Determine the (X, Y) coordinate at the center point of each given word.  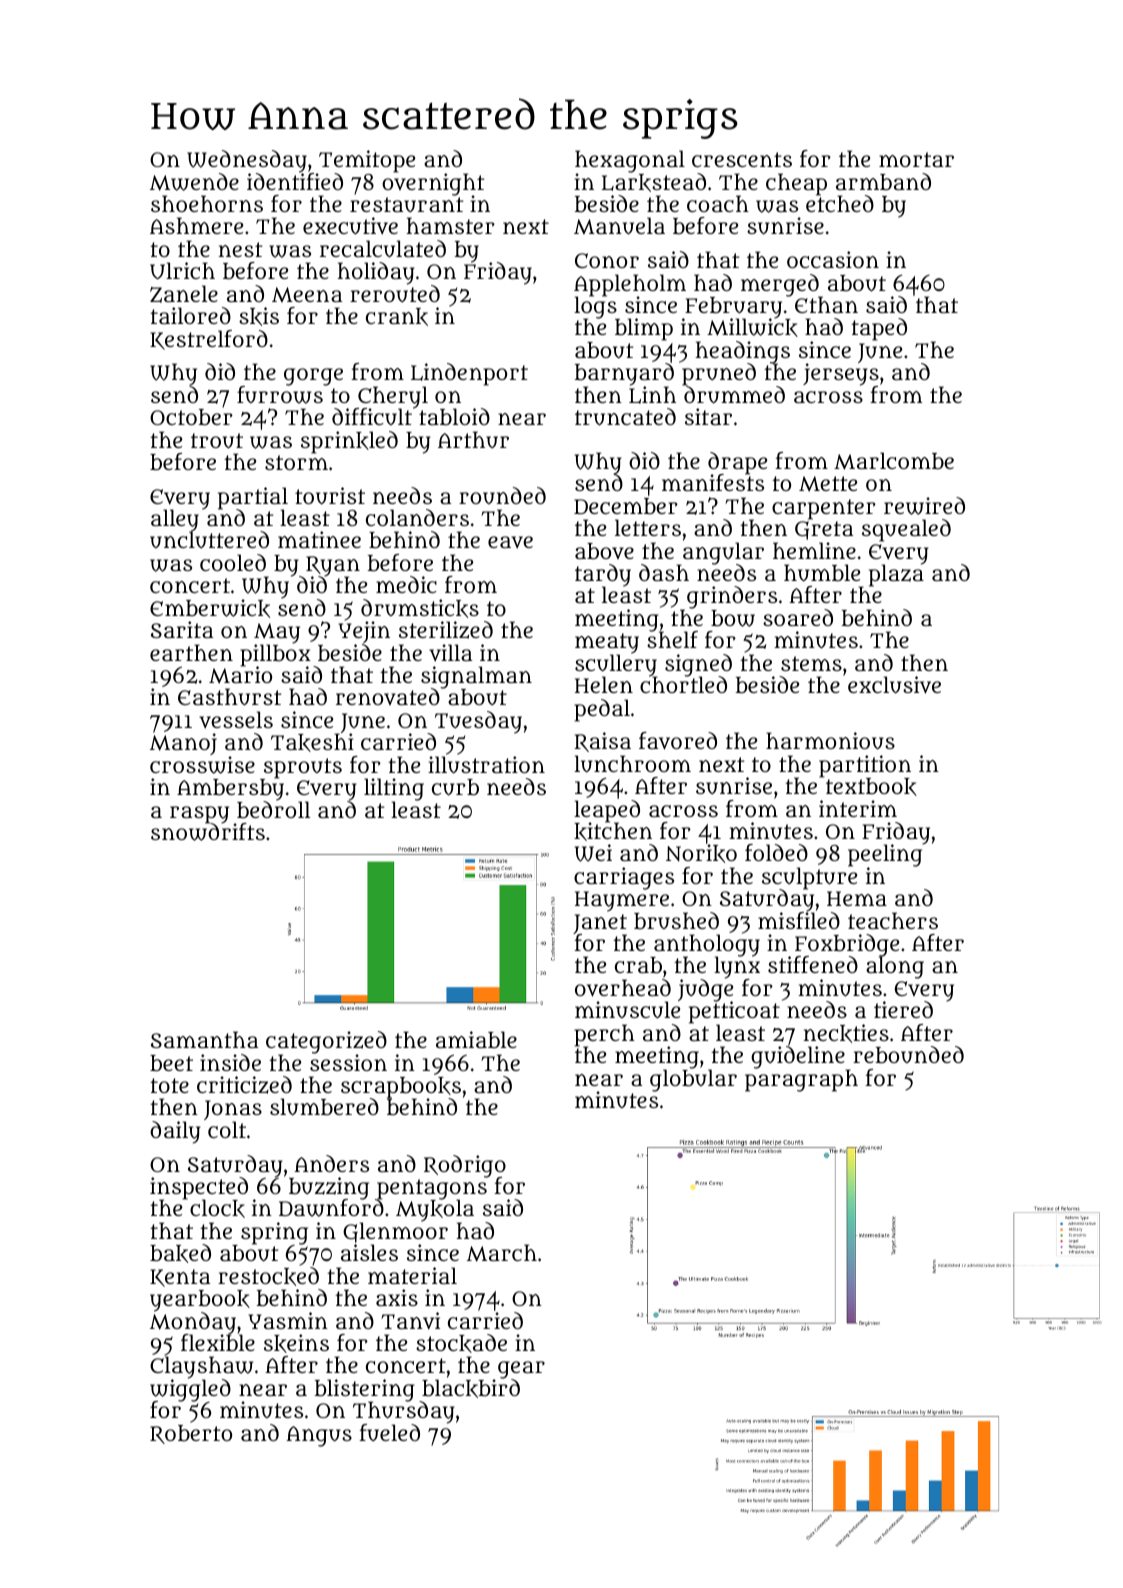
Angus (319, 1436)
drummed (734, 395)
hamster (450, 225)
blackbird (471, 1388)
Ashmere (196, 225)
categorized (326, 1042)
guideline (799, 1058)
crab (638, 965)
